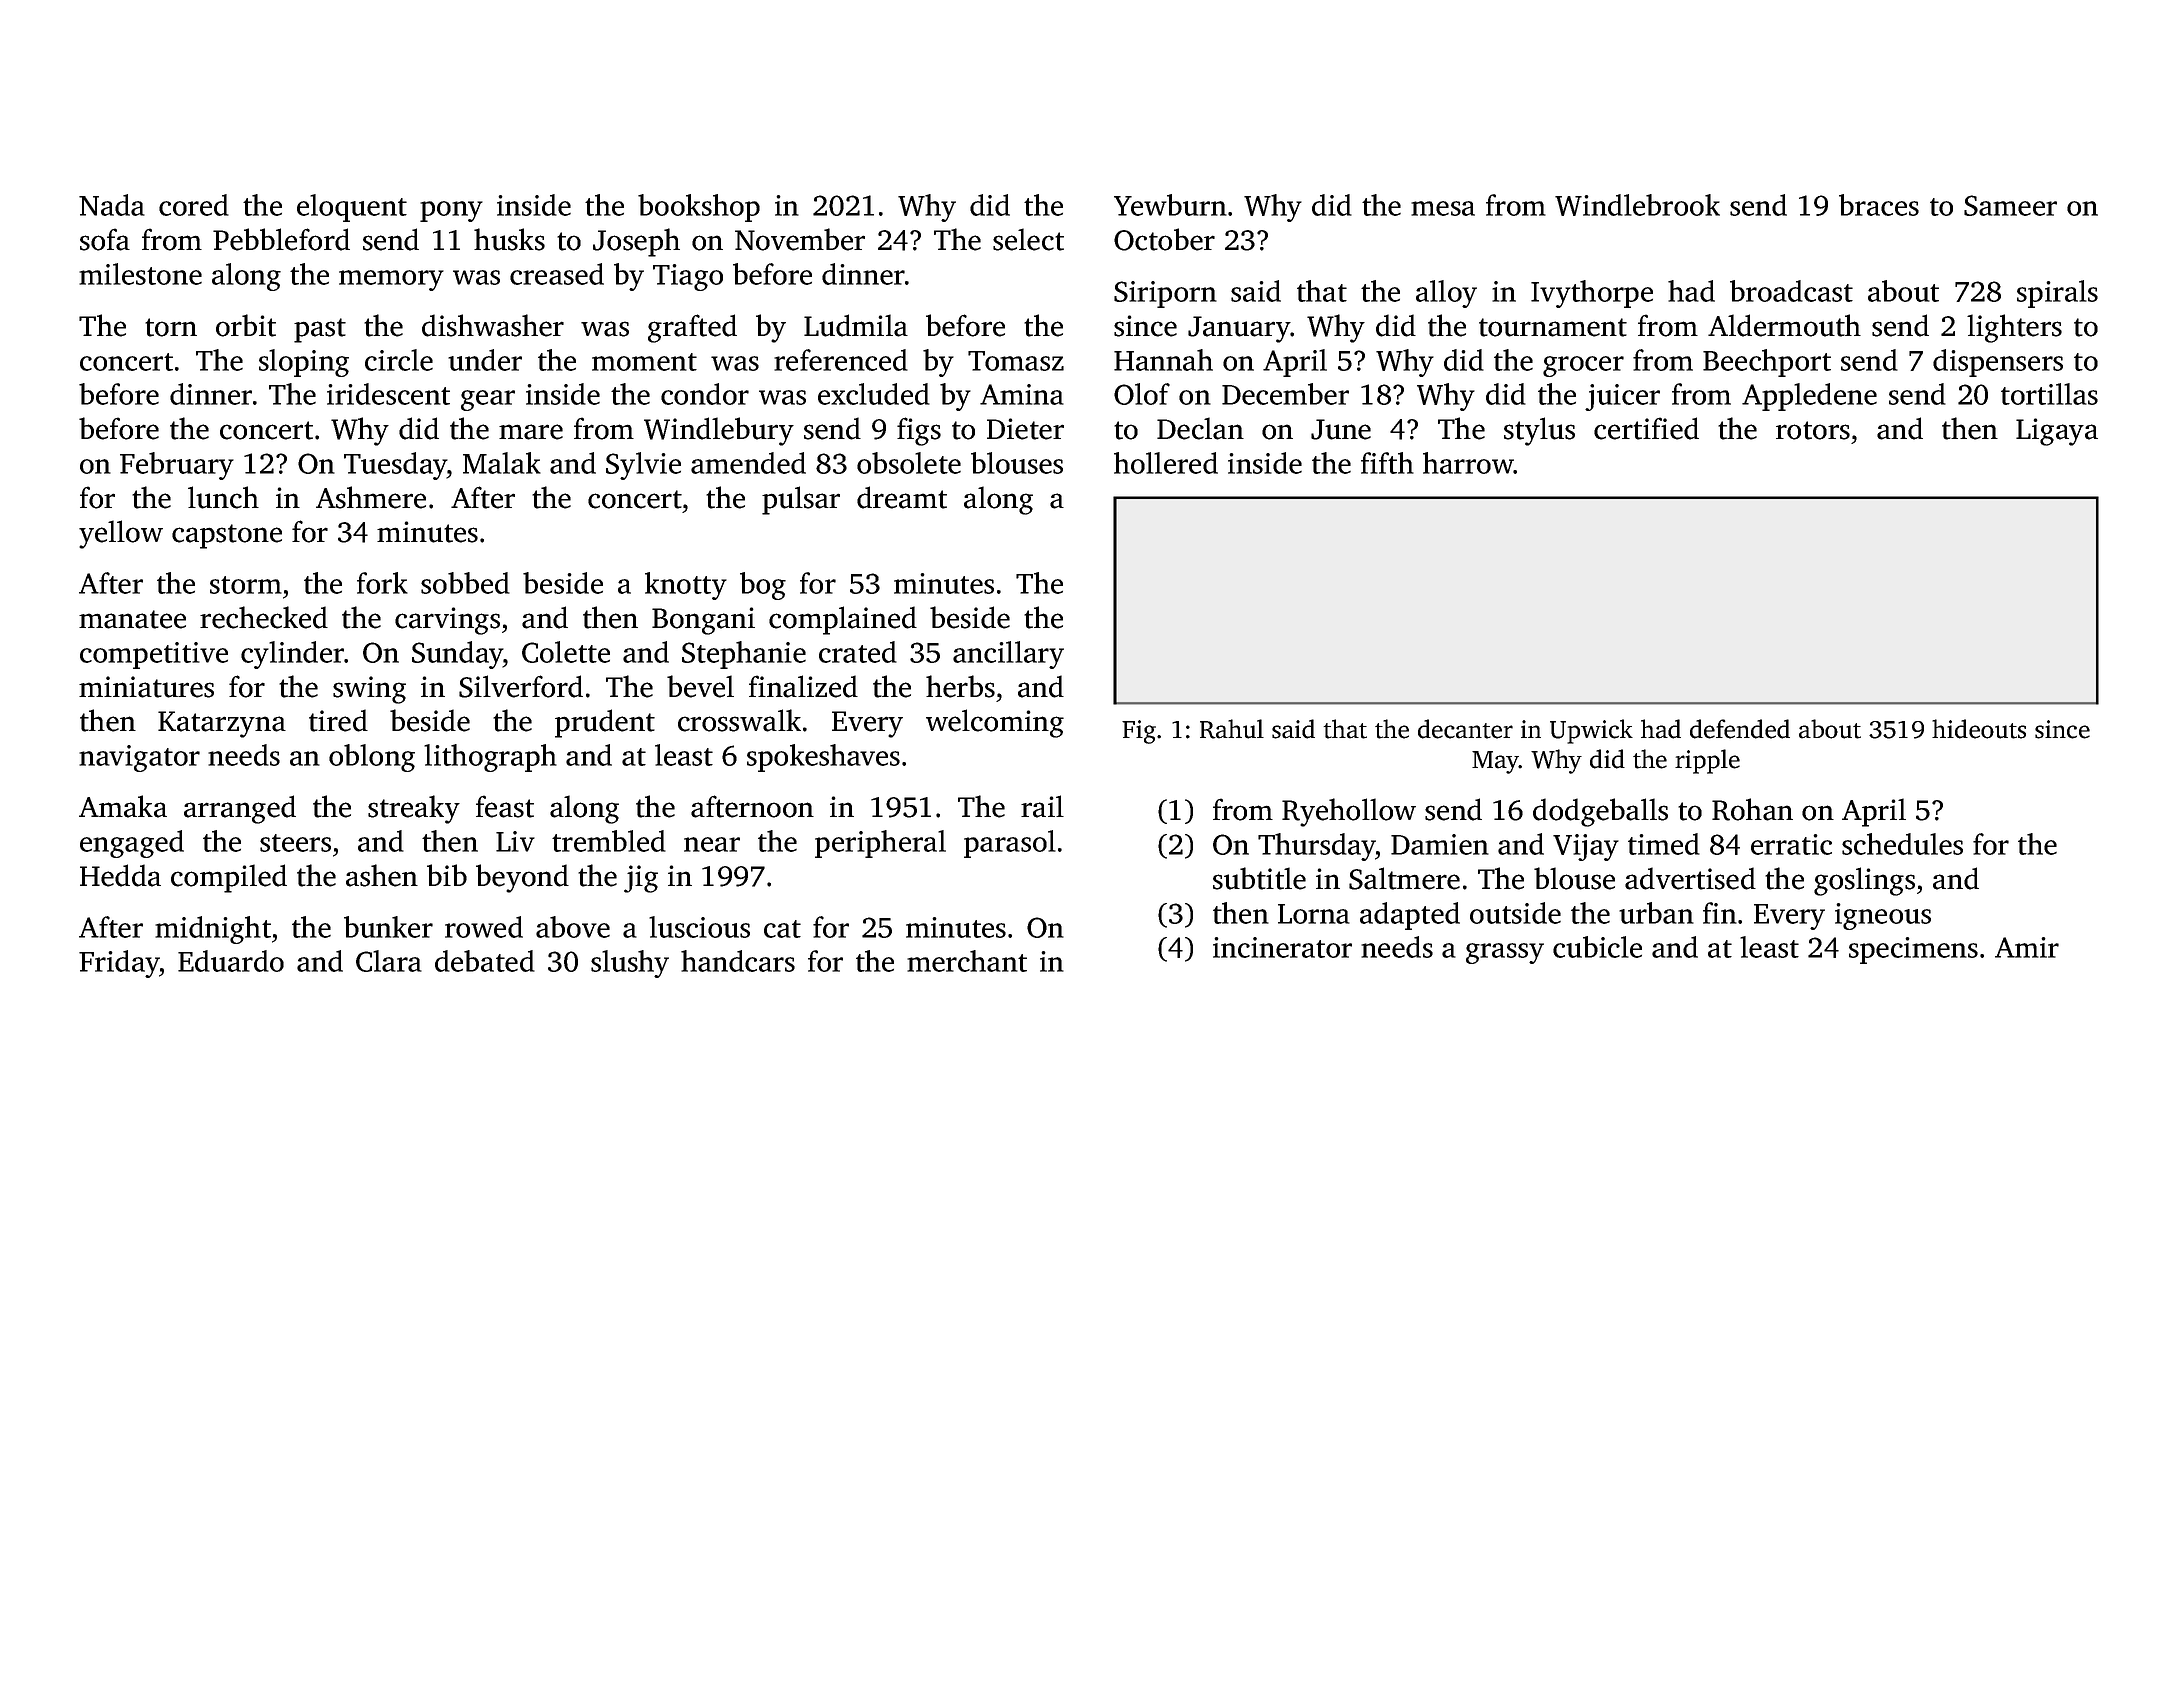  Describe the element at coordinates (1008, 655) in the image. I see `ancillary` at that location.
